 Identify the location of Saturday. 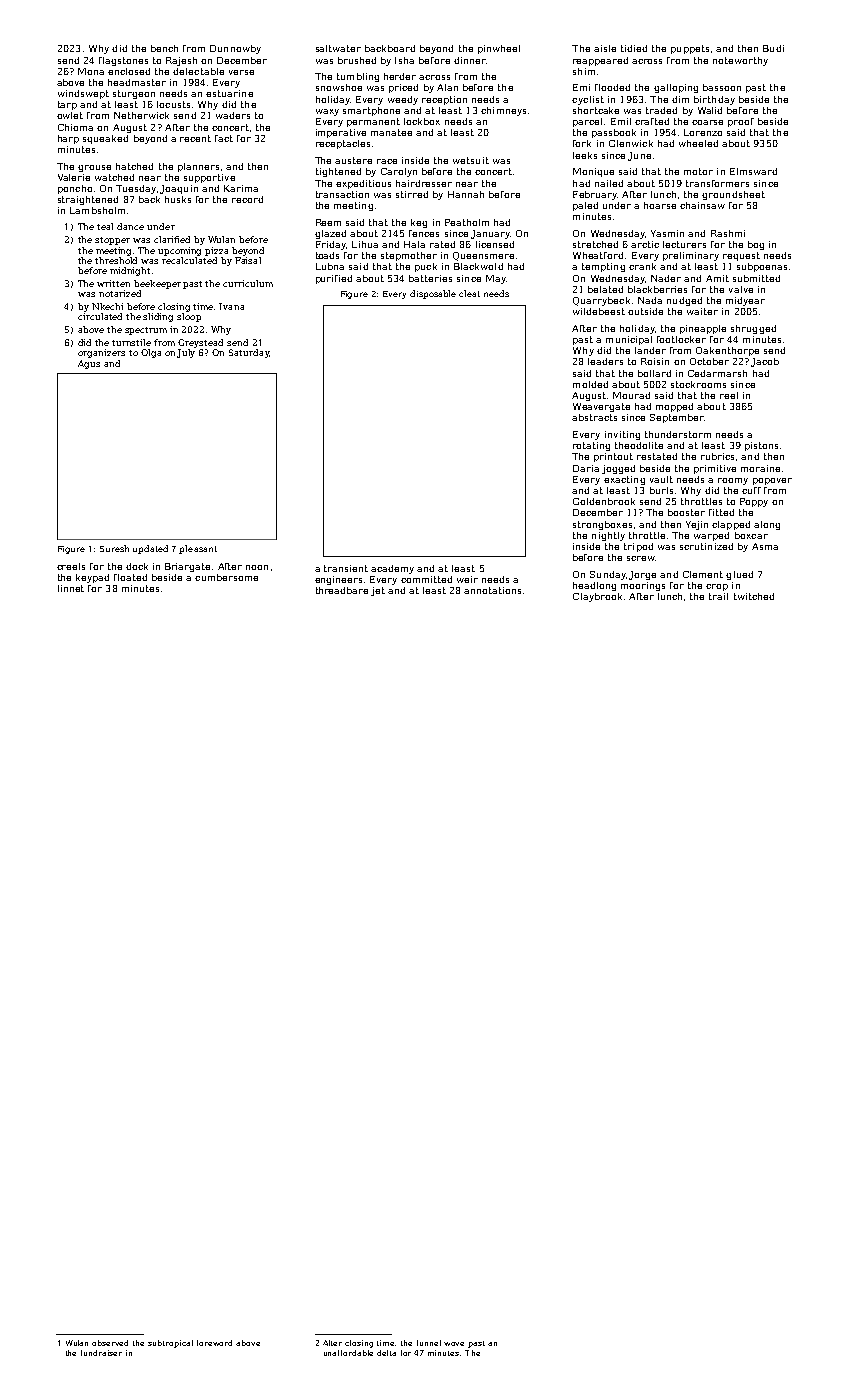
(249, 353).
